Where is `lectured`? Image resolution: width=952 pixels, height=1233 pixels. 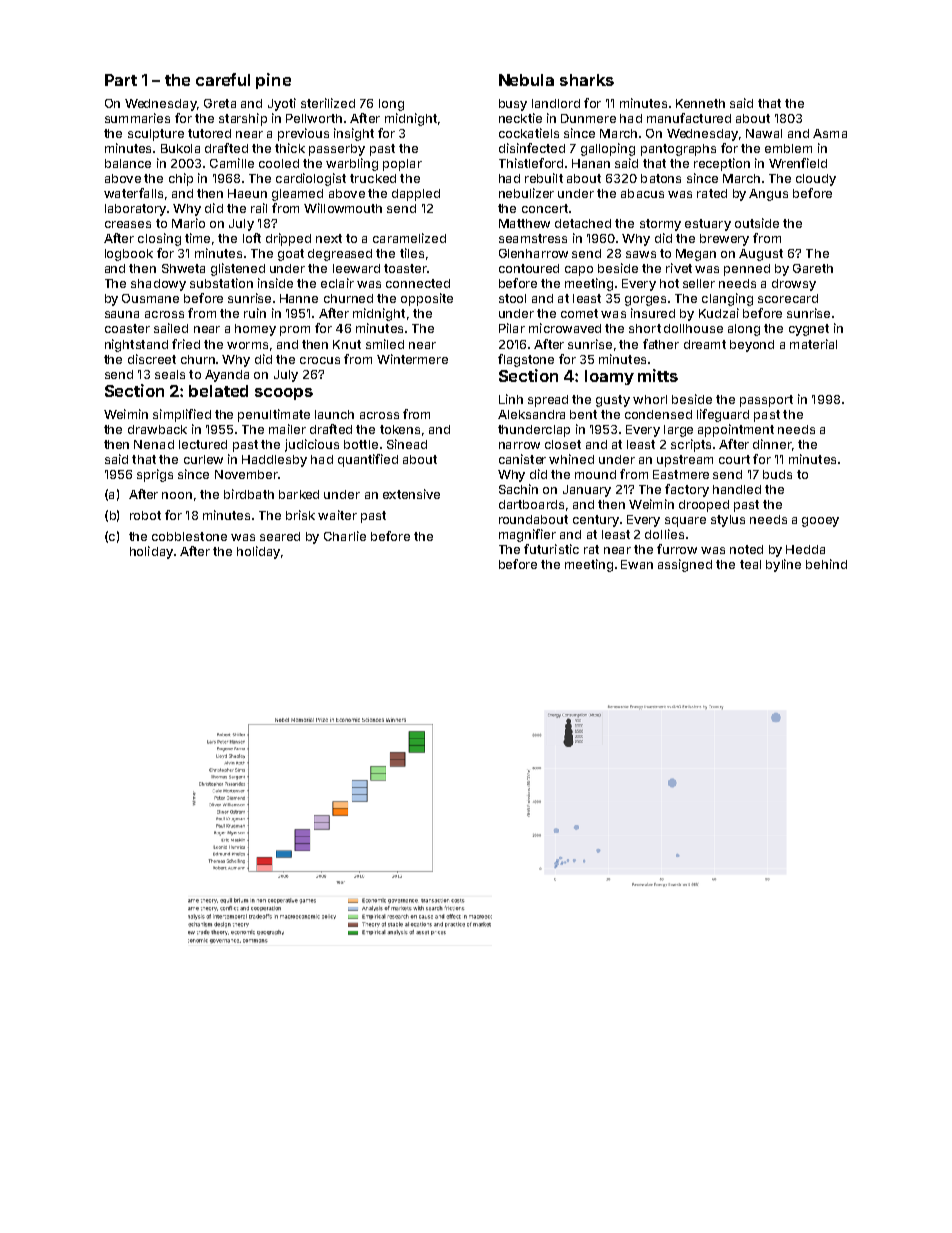
lectured is located at coordinates (203, 444).
